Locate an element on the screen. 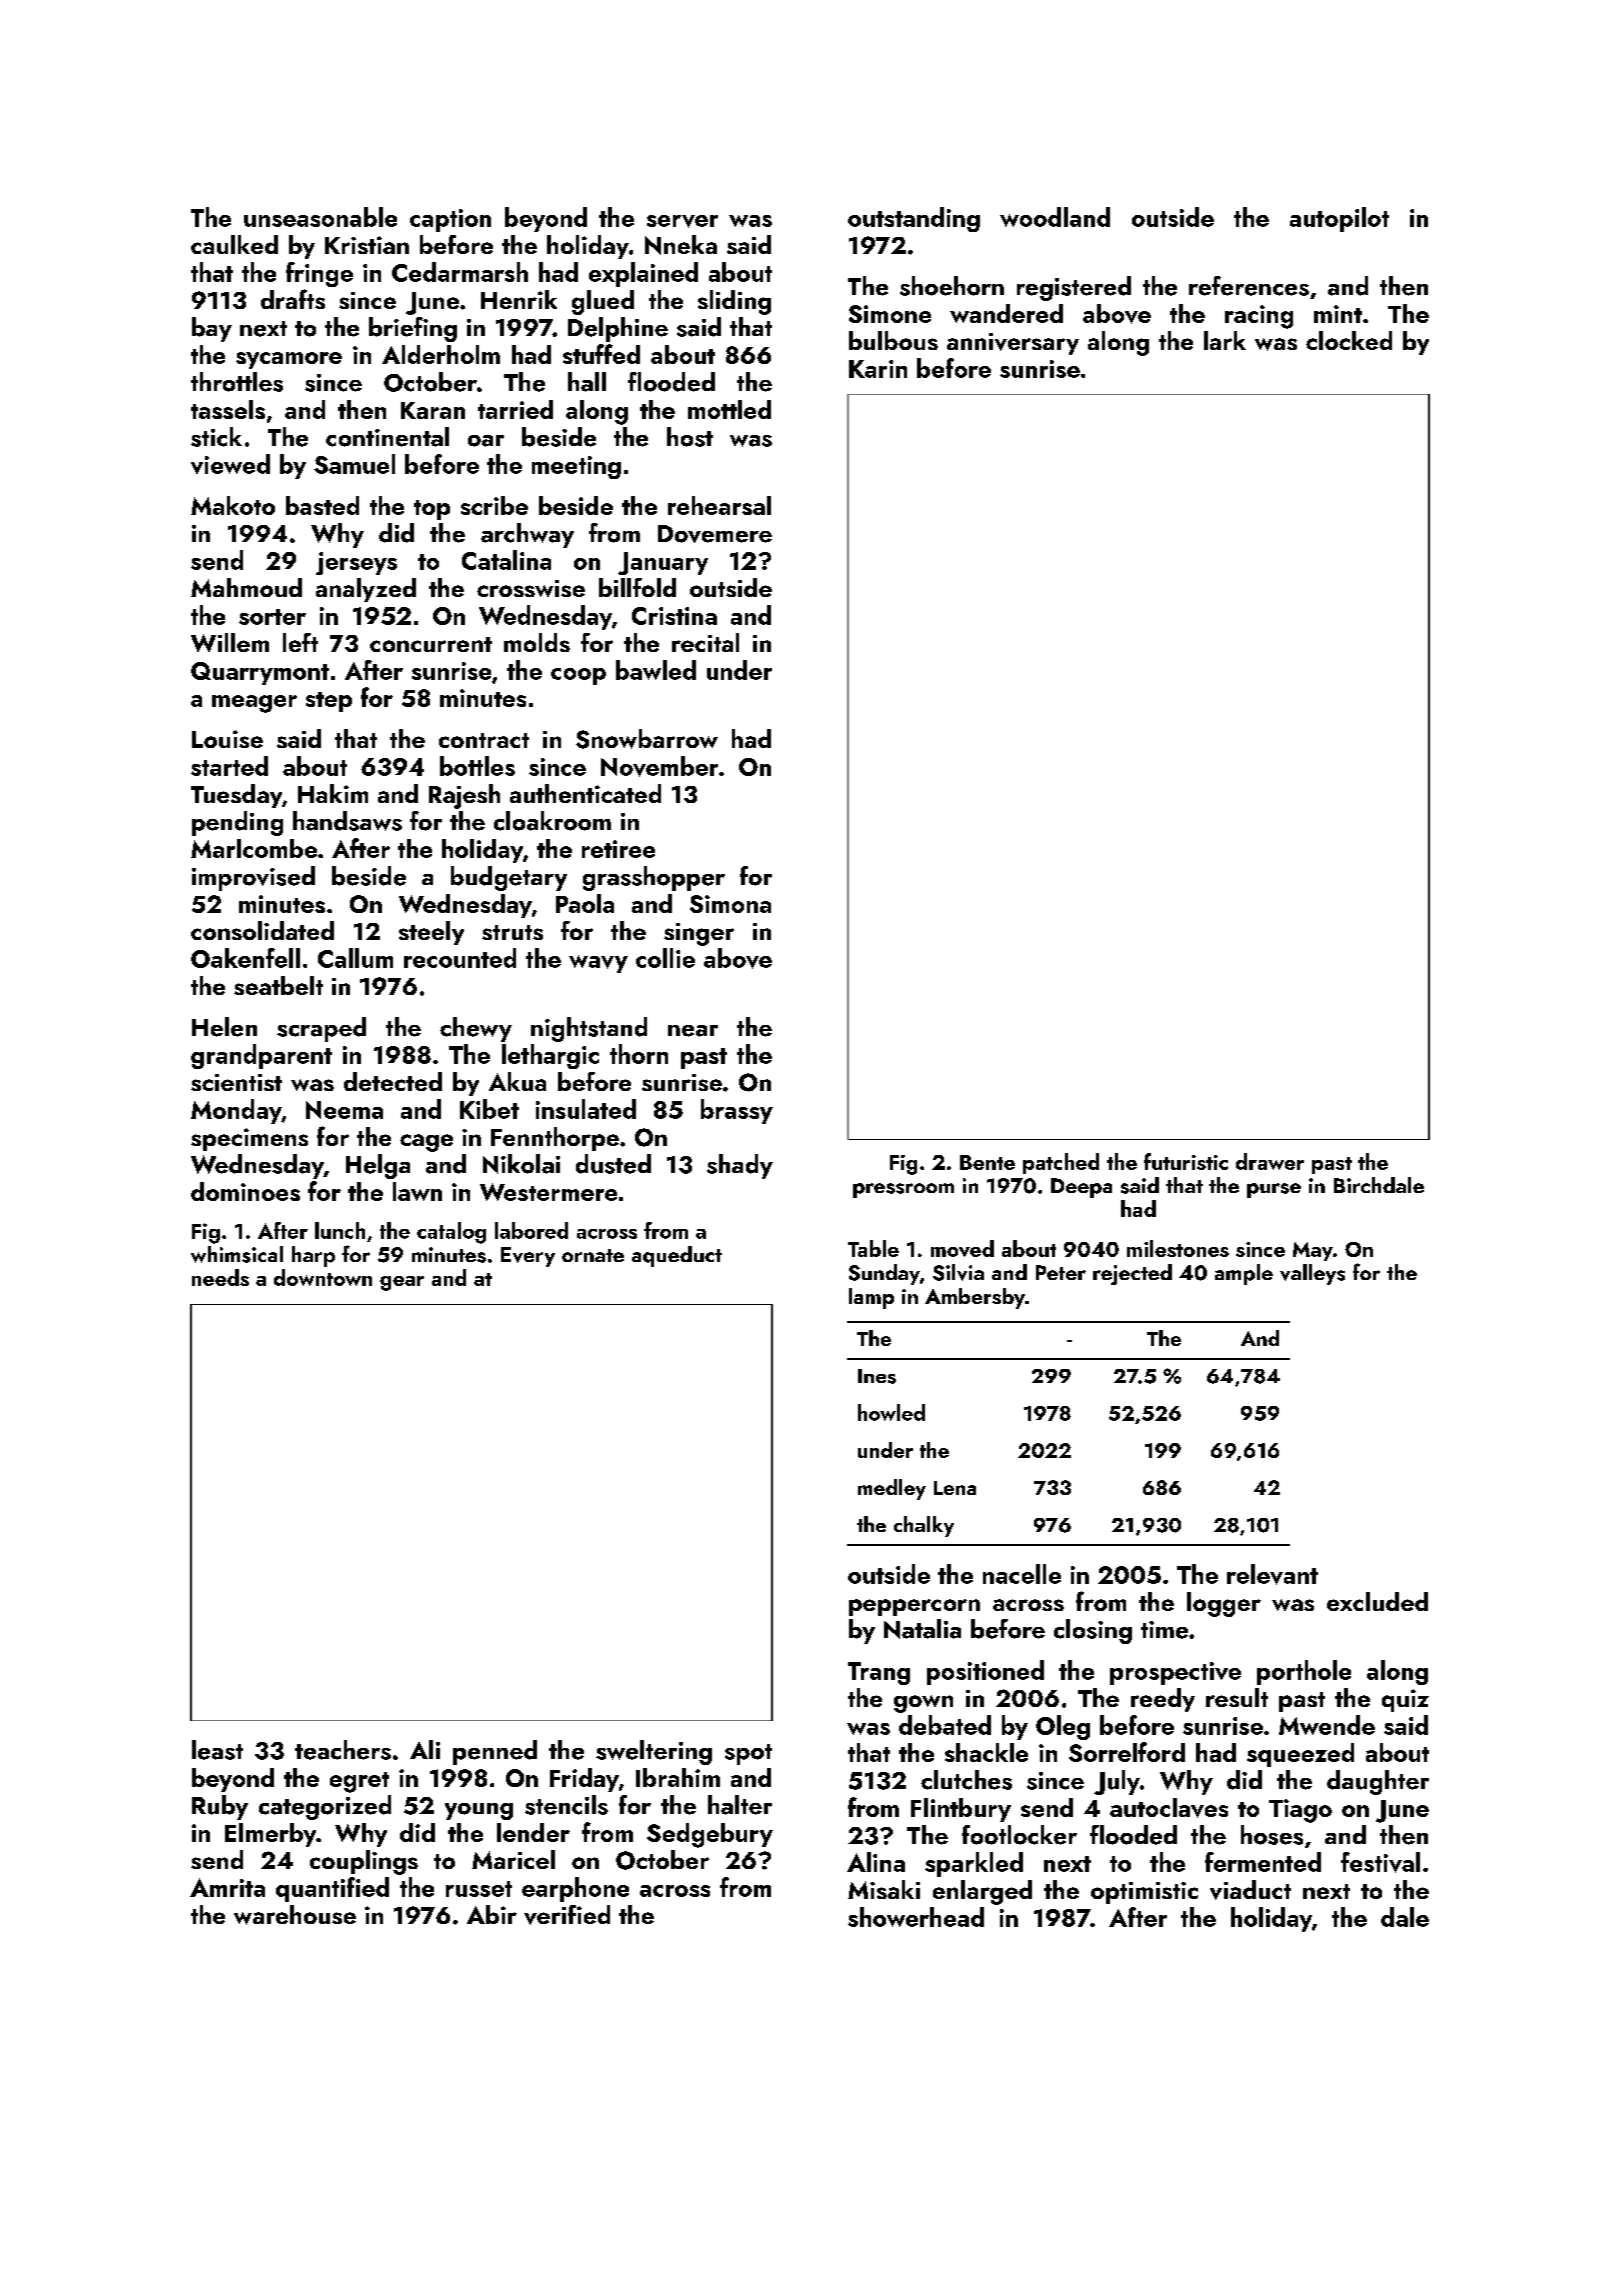  Oakenfell is located at coordinates (245, 958).
